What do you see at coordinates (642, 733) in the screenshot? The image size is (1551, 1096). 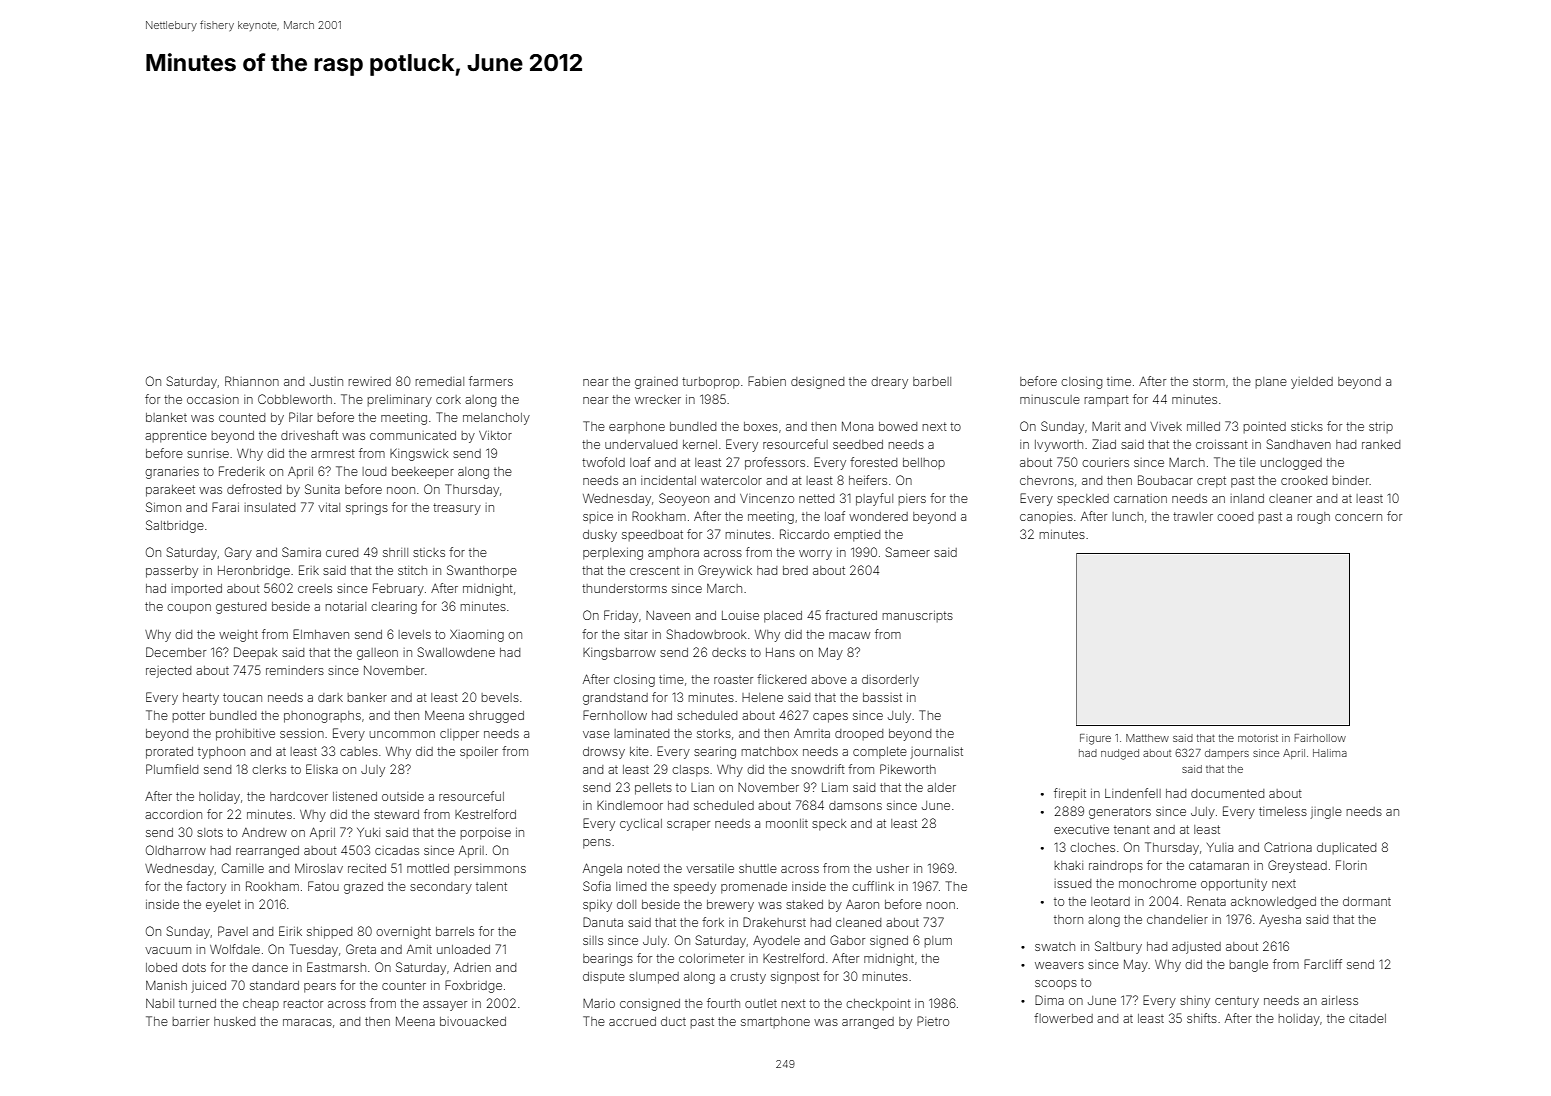 I see `laminated` at bounding box center [642, 733].
